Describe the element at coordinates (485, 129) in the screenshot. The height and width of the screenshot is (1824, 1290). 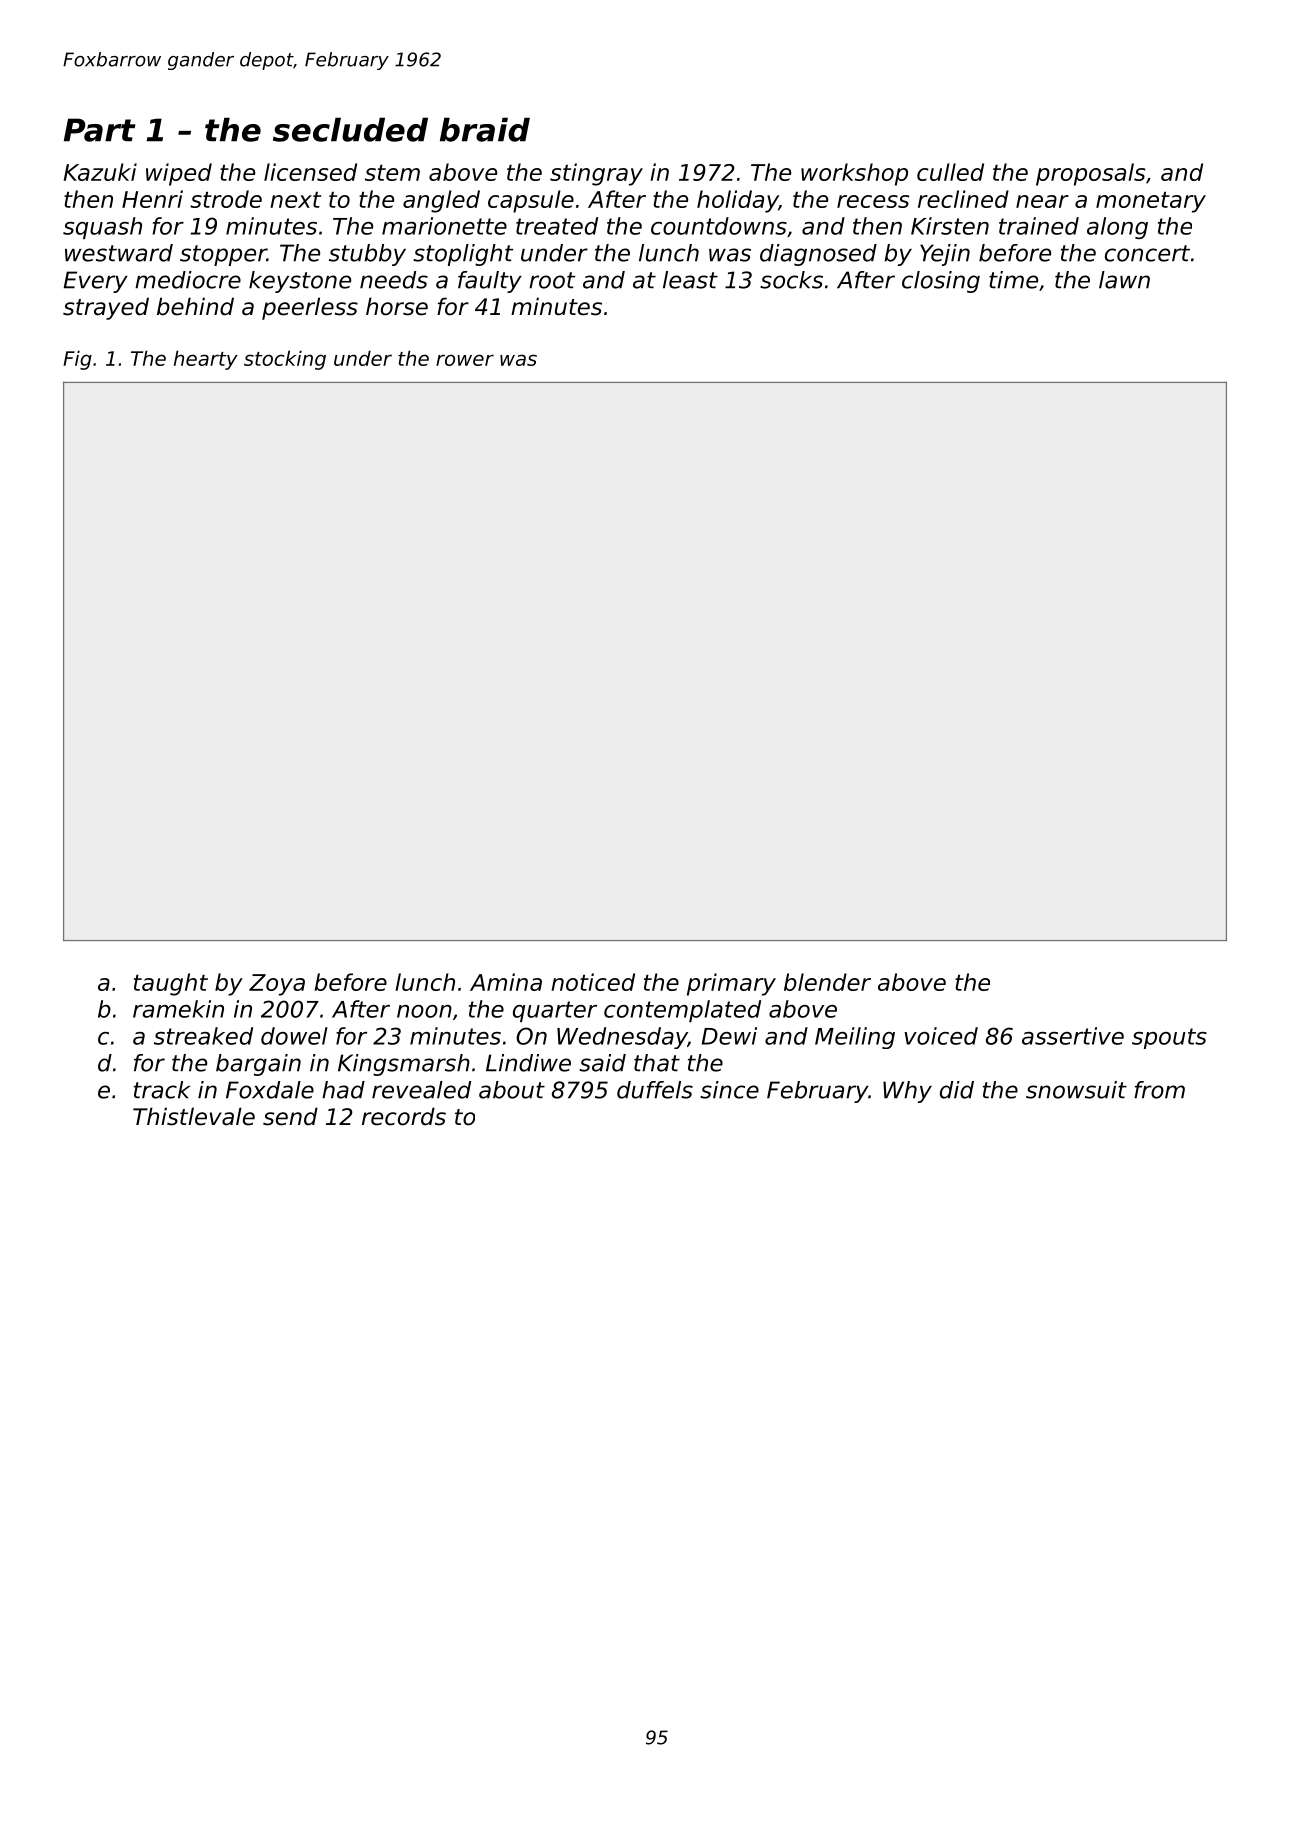
I see `braid` at that location.
